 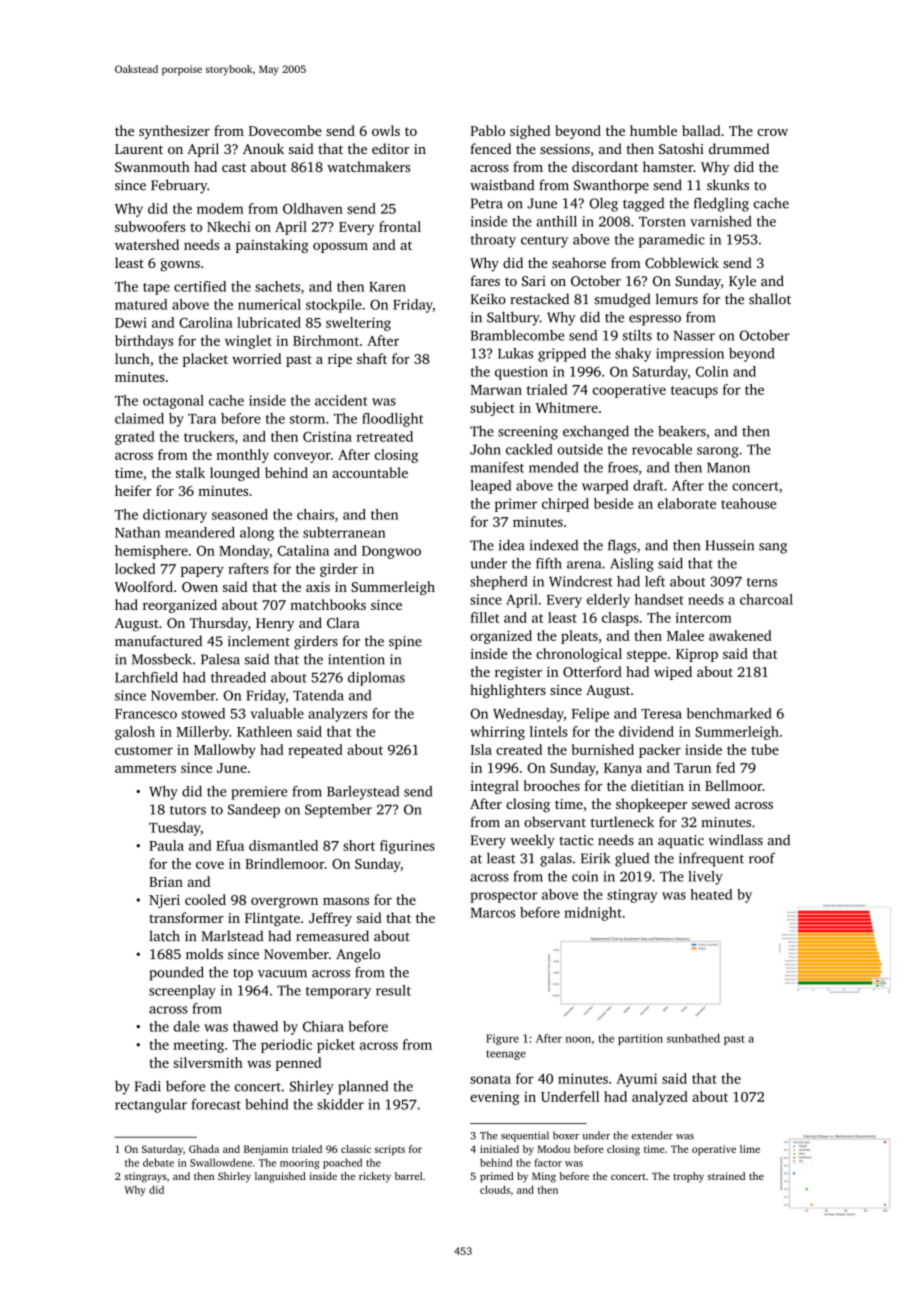 What do you see at coordinates (407, 847) in the screenshot?
I see `figurines` at bounding box center [407, 847].
